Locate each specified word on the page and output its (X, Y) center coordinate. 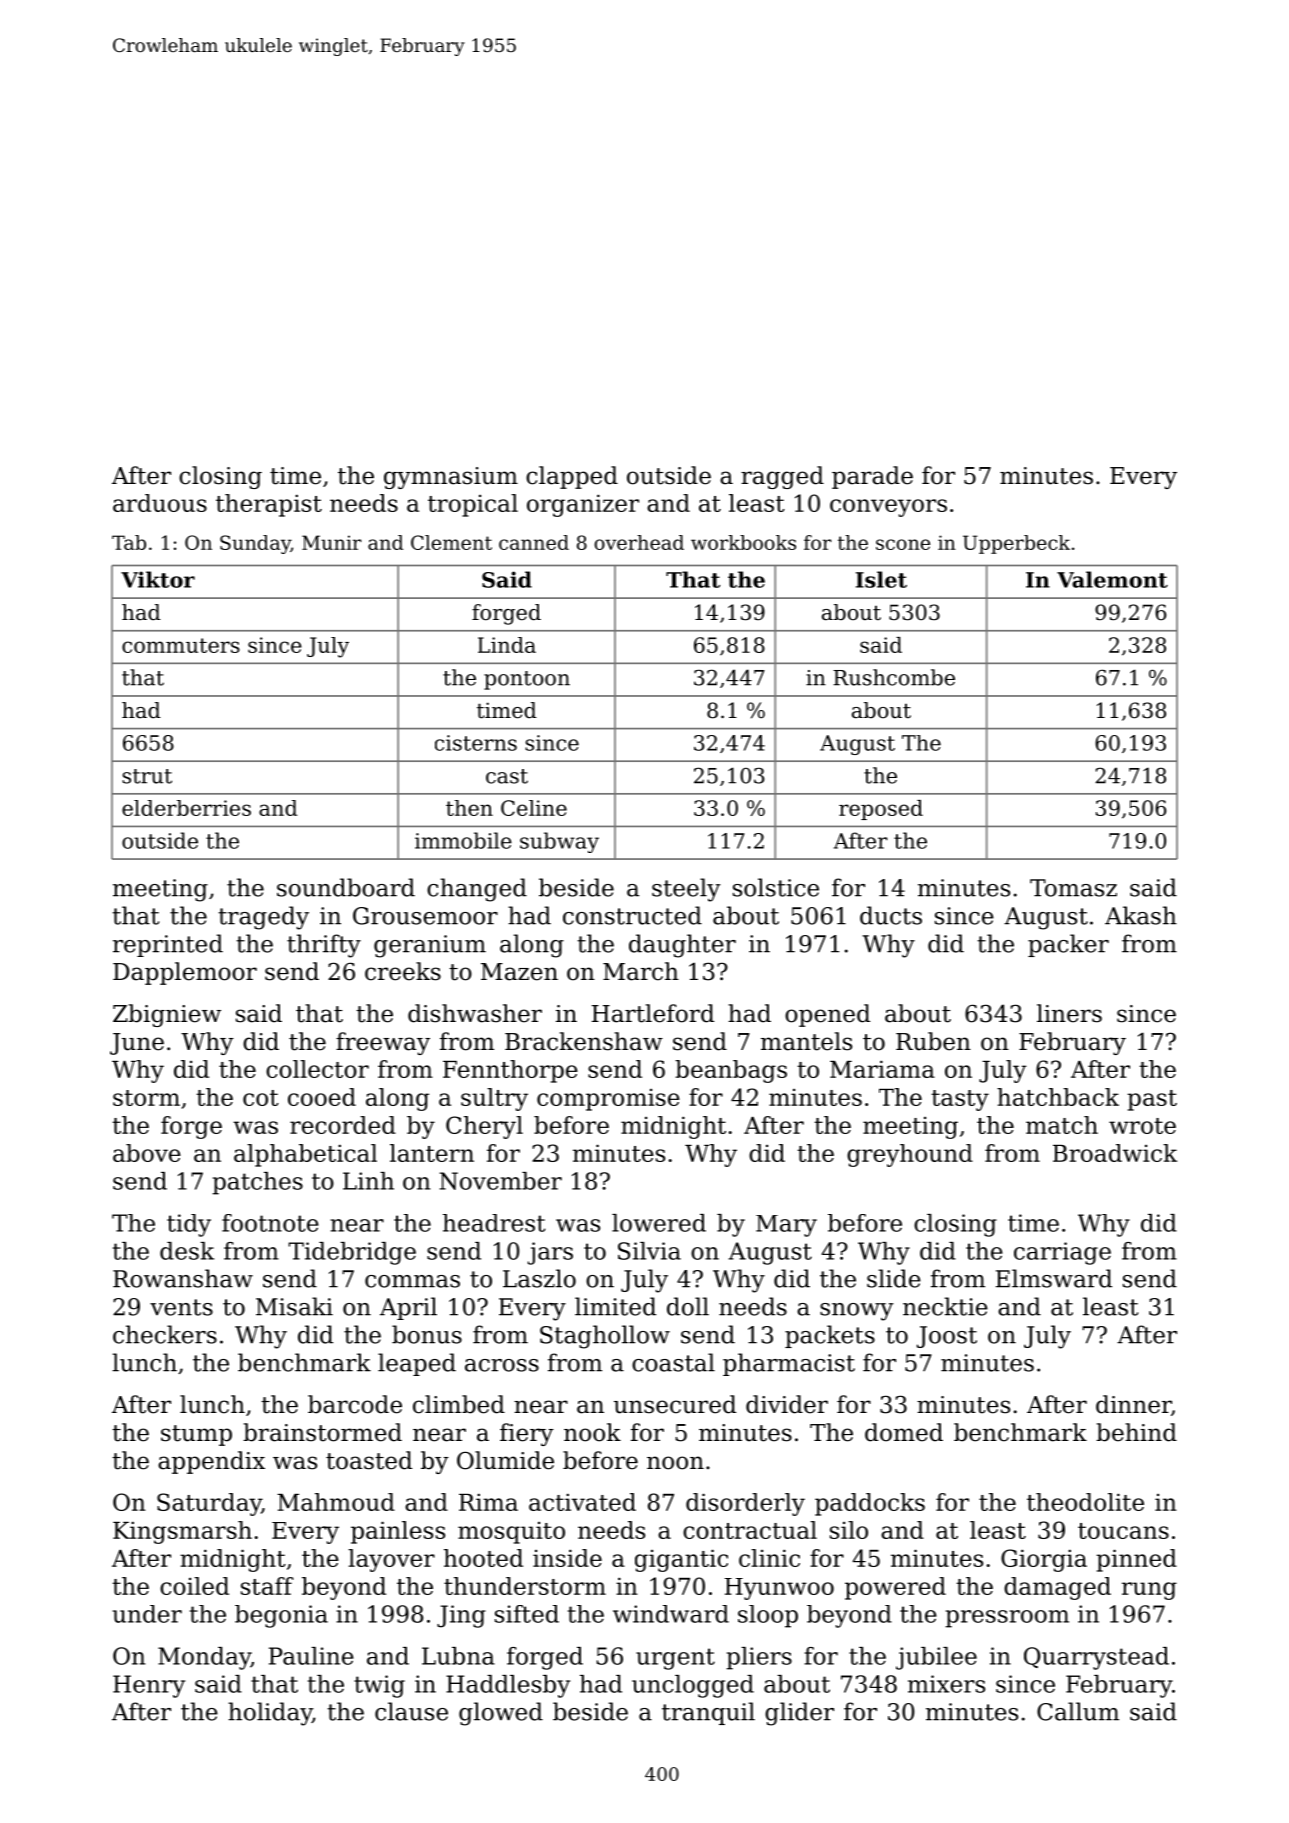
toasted (369, 1460)
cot (261, 1098)
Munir (331, 542)
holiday (270, 1714)
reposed (881, 810)
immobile (463, 840)
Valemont (1112, 579)
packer (1068, 945)
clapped (572, 477)
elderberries (186, 808)
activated (582, 1502)
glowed (501, 1714)
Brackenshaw (584, 1041)
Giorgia (1044, 1560)
